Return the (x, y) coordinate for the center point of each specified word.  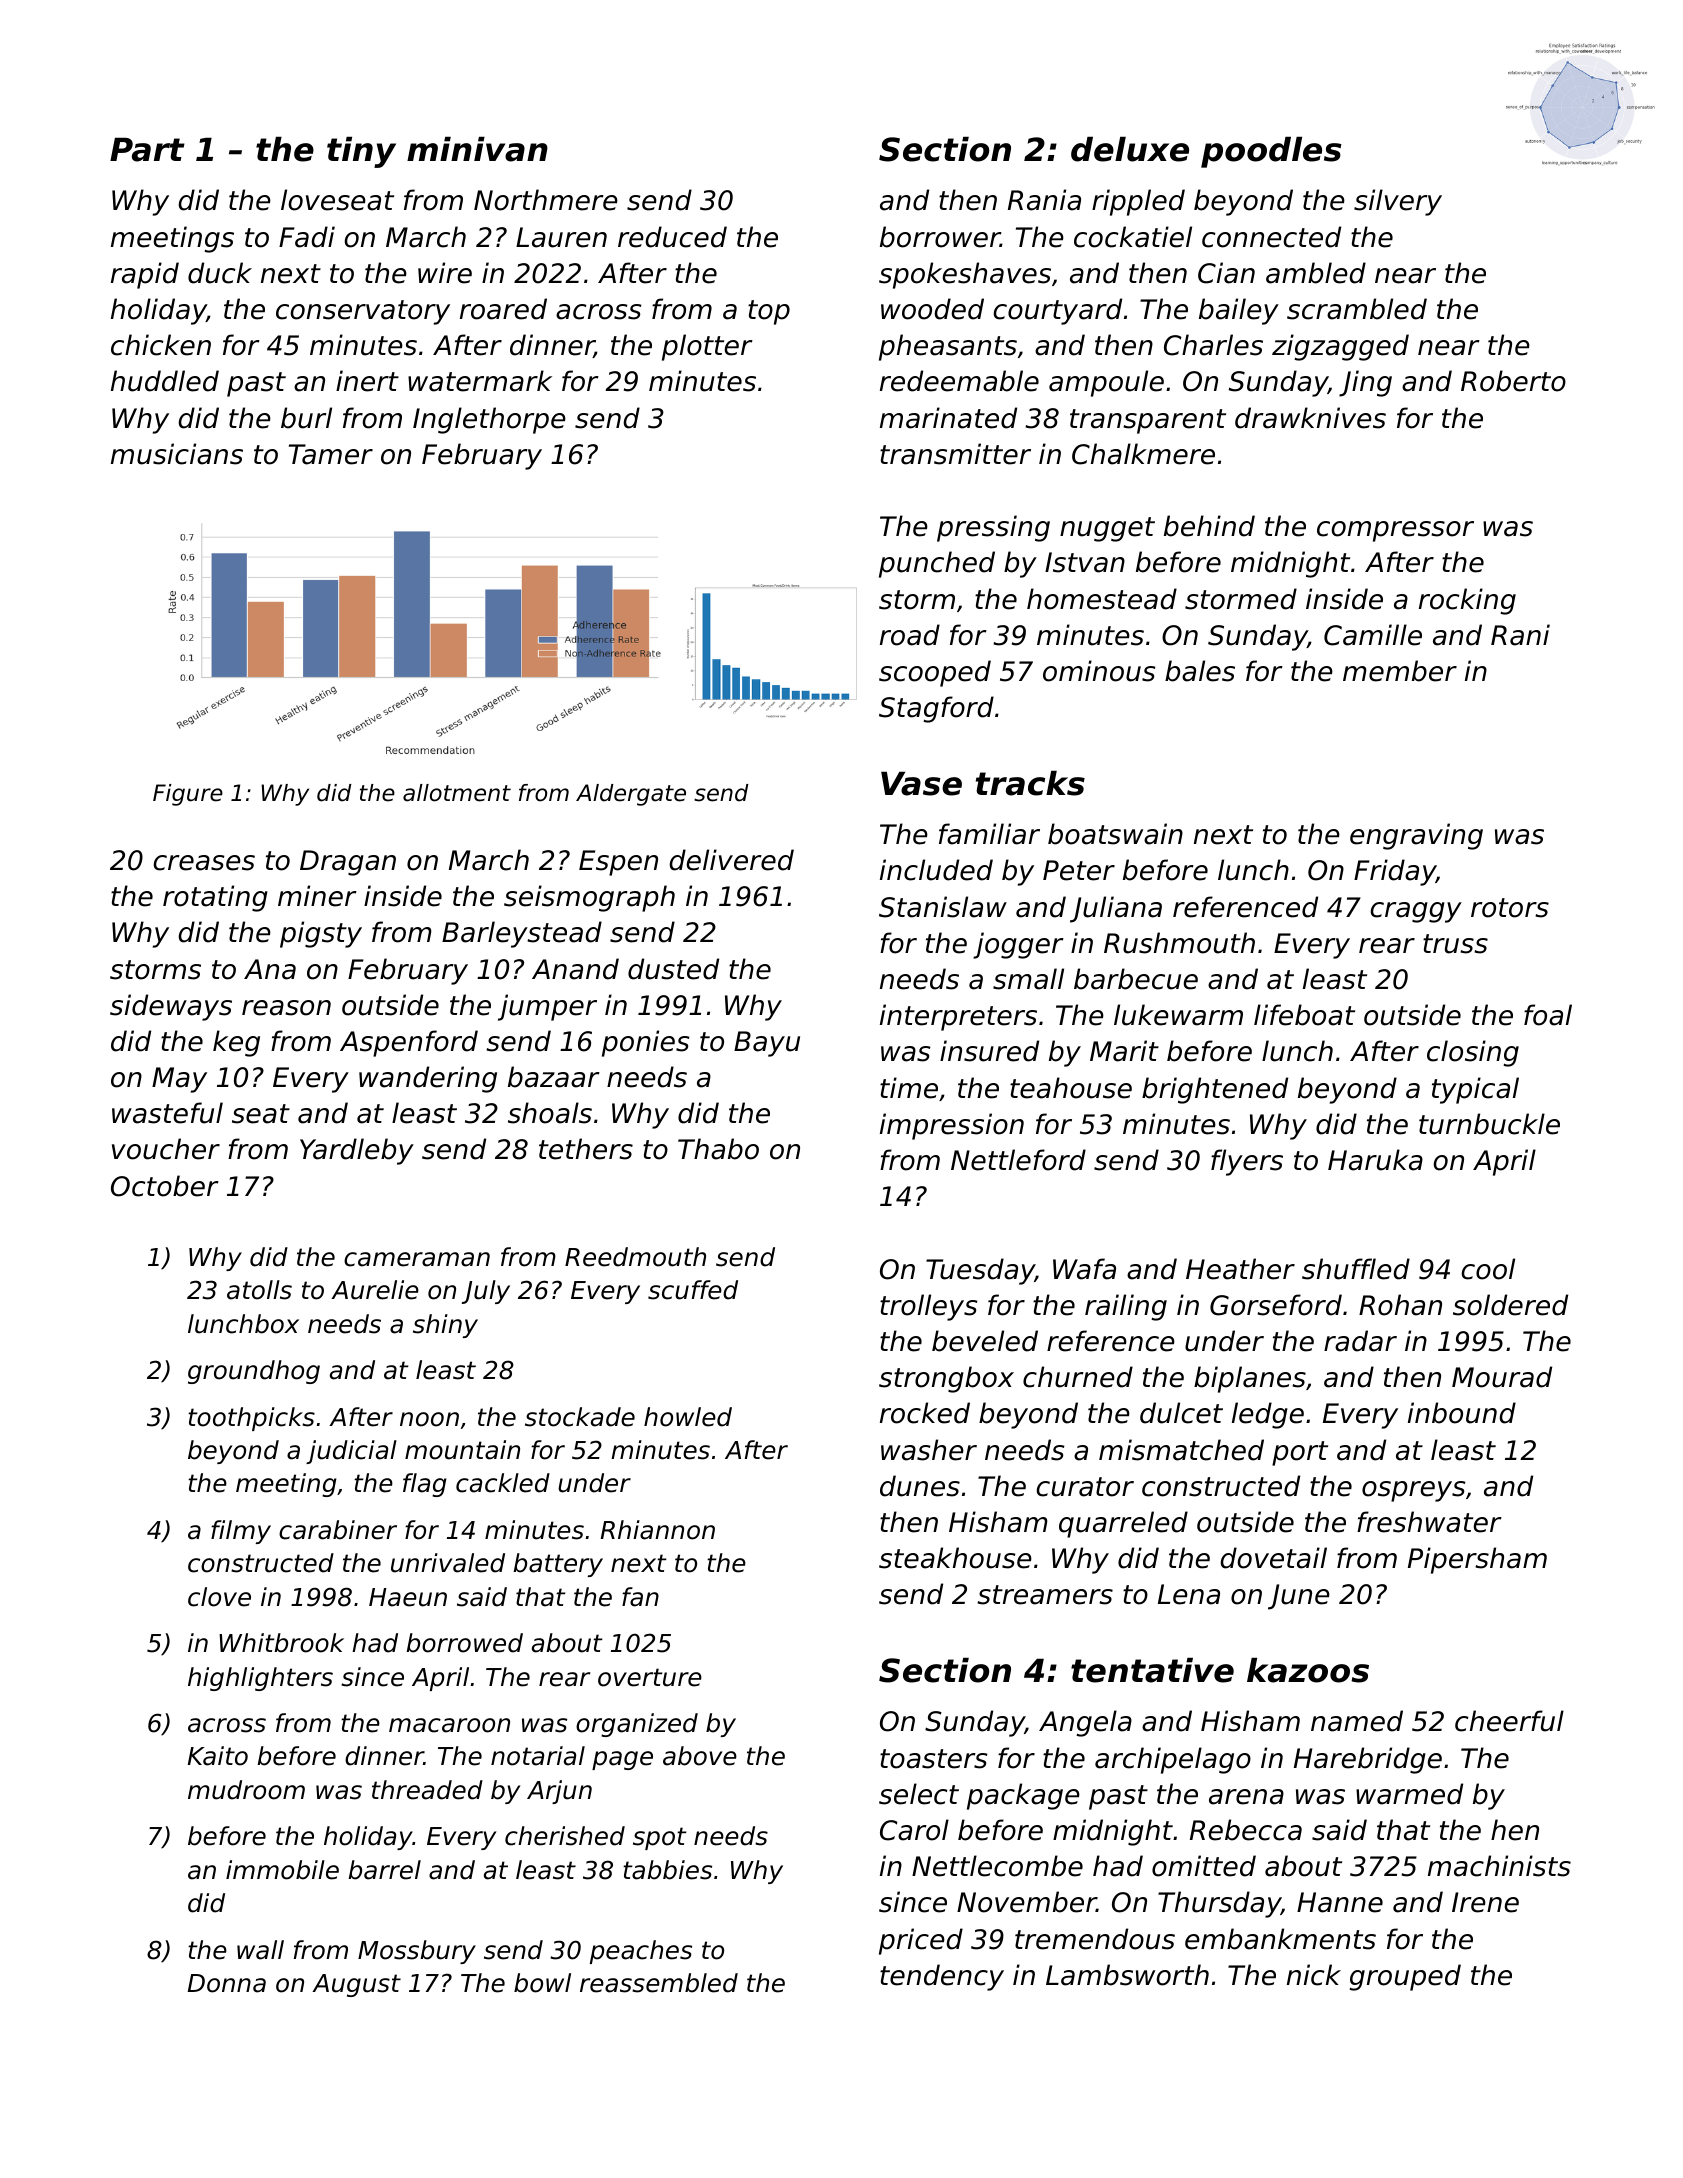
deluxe (1130, 149)
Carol (914, 1830)
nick (1314, 1975)
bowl (542, 1983)
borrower (940, 237)
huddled (165, 381)
